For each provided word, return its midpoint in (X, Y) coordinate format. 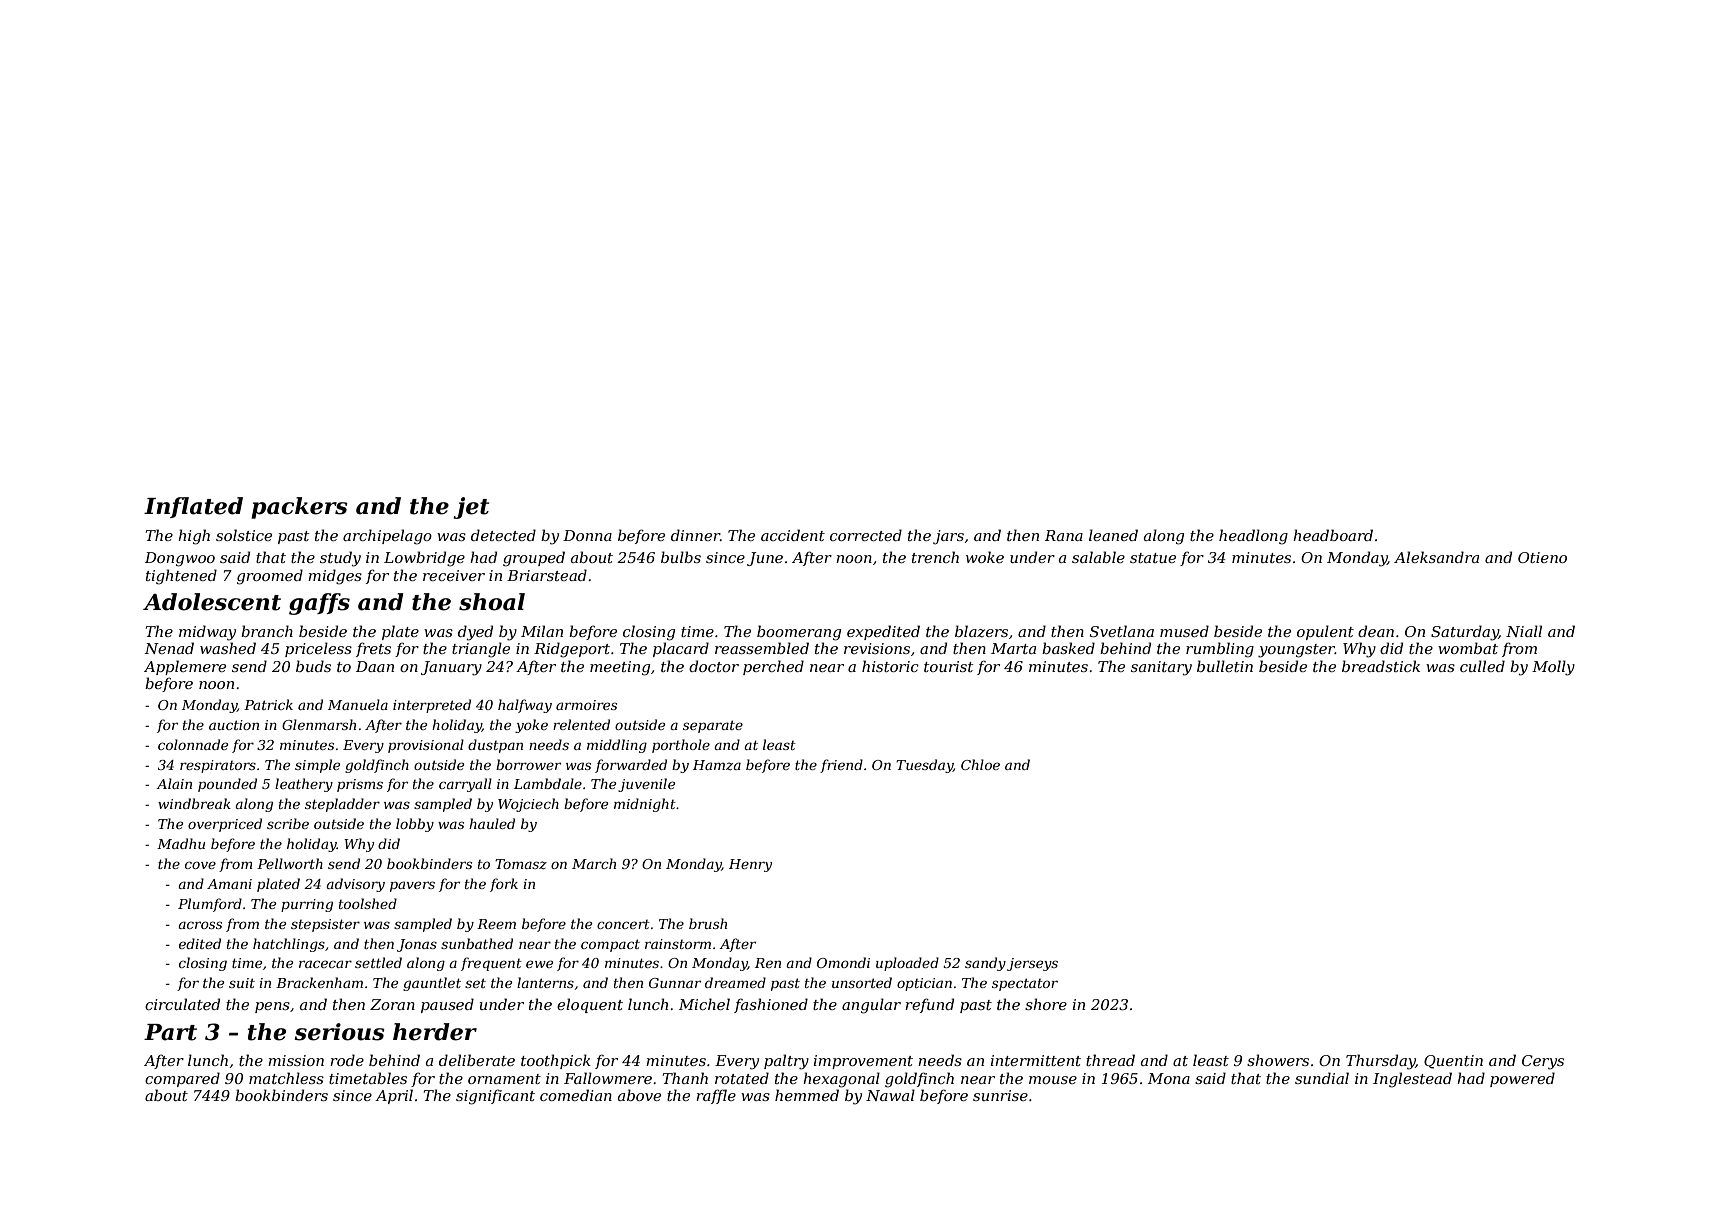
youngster (1296, 651)
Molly (1553, 668)
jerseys (1032, 964)
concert (623, 924)
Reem (496, 924)
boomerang (799, 633)
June (765, 559)
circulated (182, 1004)
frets (373, 649)
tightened (181, 577)
